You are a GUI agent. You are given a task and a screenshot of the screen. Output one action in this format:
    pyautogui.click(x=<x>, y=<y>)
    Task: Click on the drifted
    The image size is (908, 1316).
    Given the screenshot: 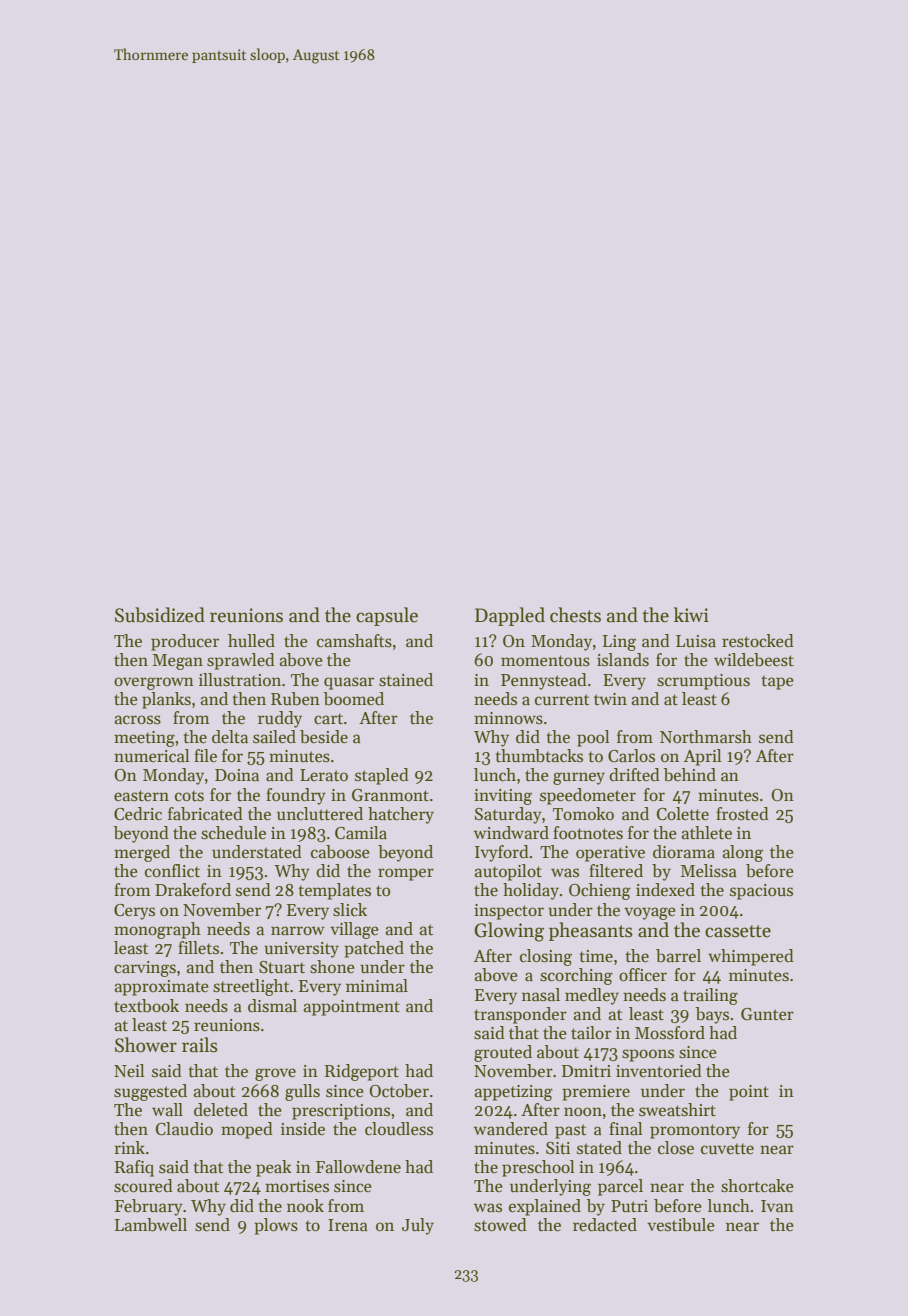 What is the action you would take?
    pyautogui.click(x=634, y=775)
